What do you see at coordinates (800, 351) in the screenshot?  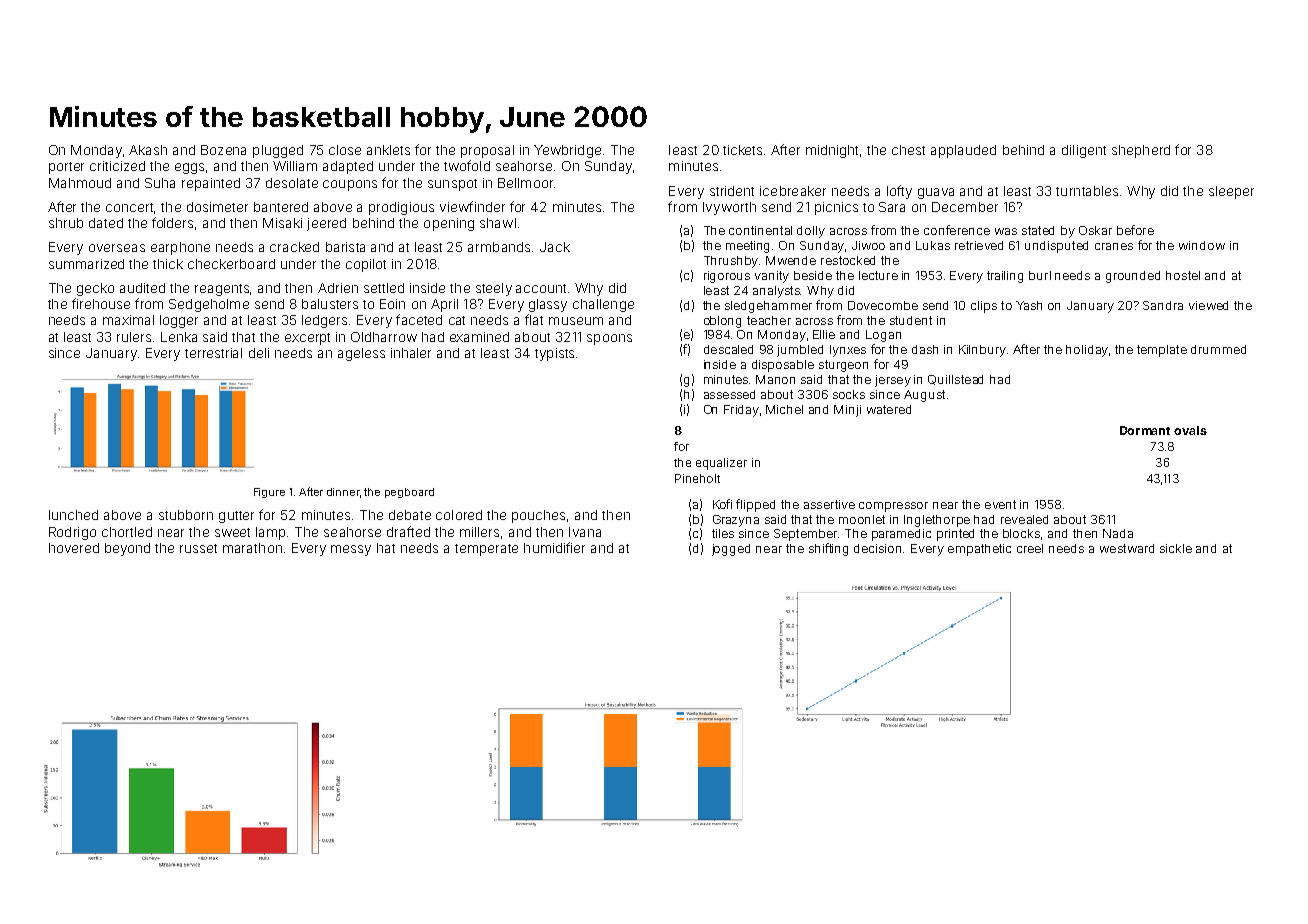 I see `jumbled` at bounding box center [800, 351].
